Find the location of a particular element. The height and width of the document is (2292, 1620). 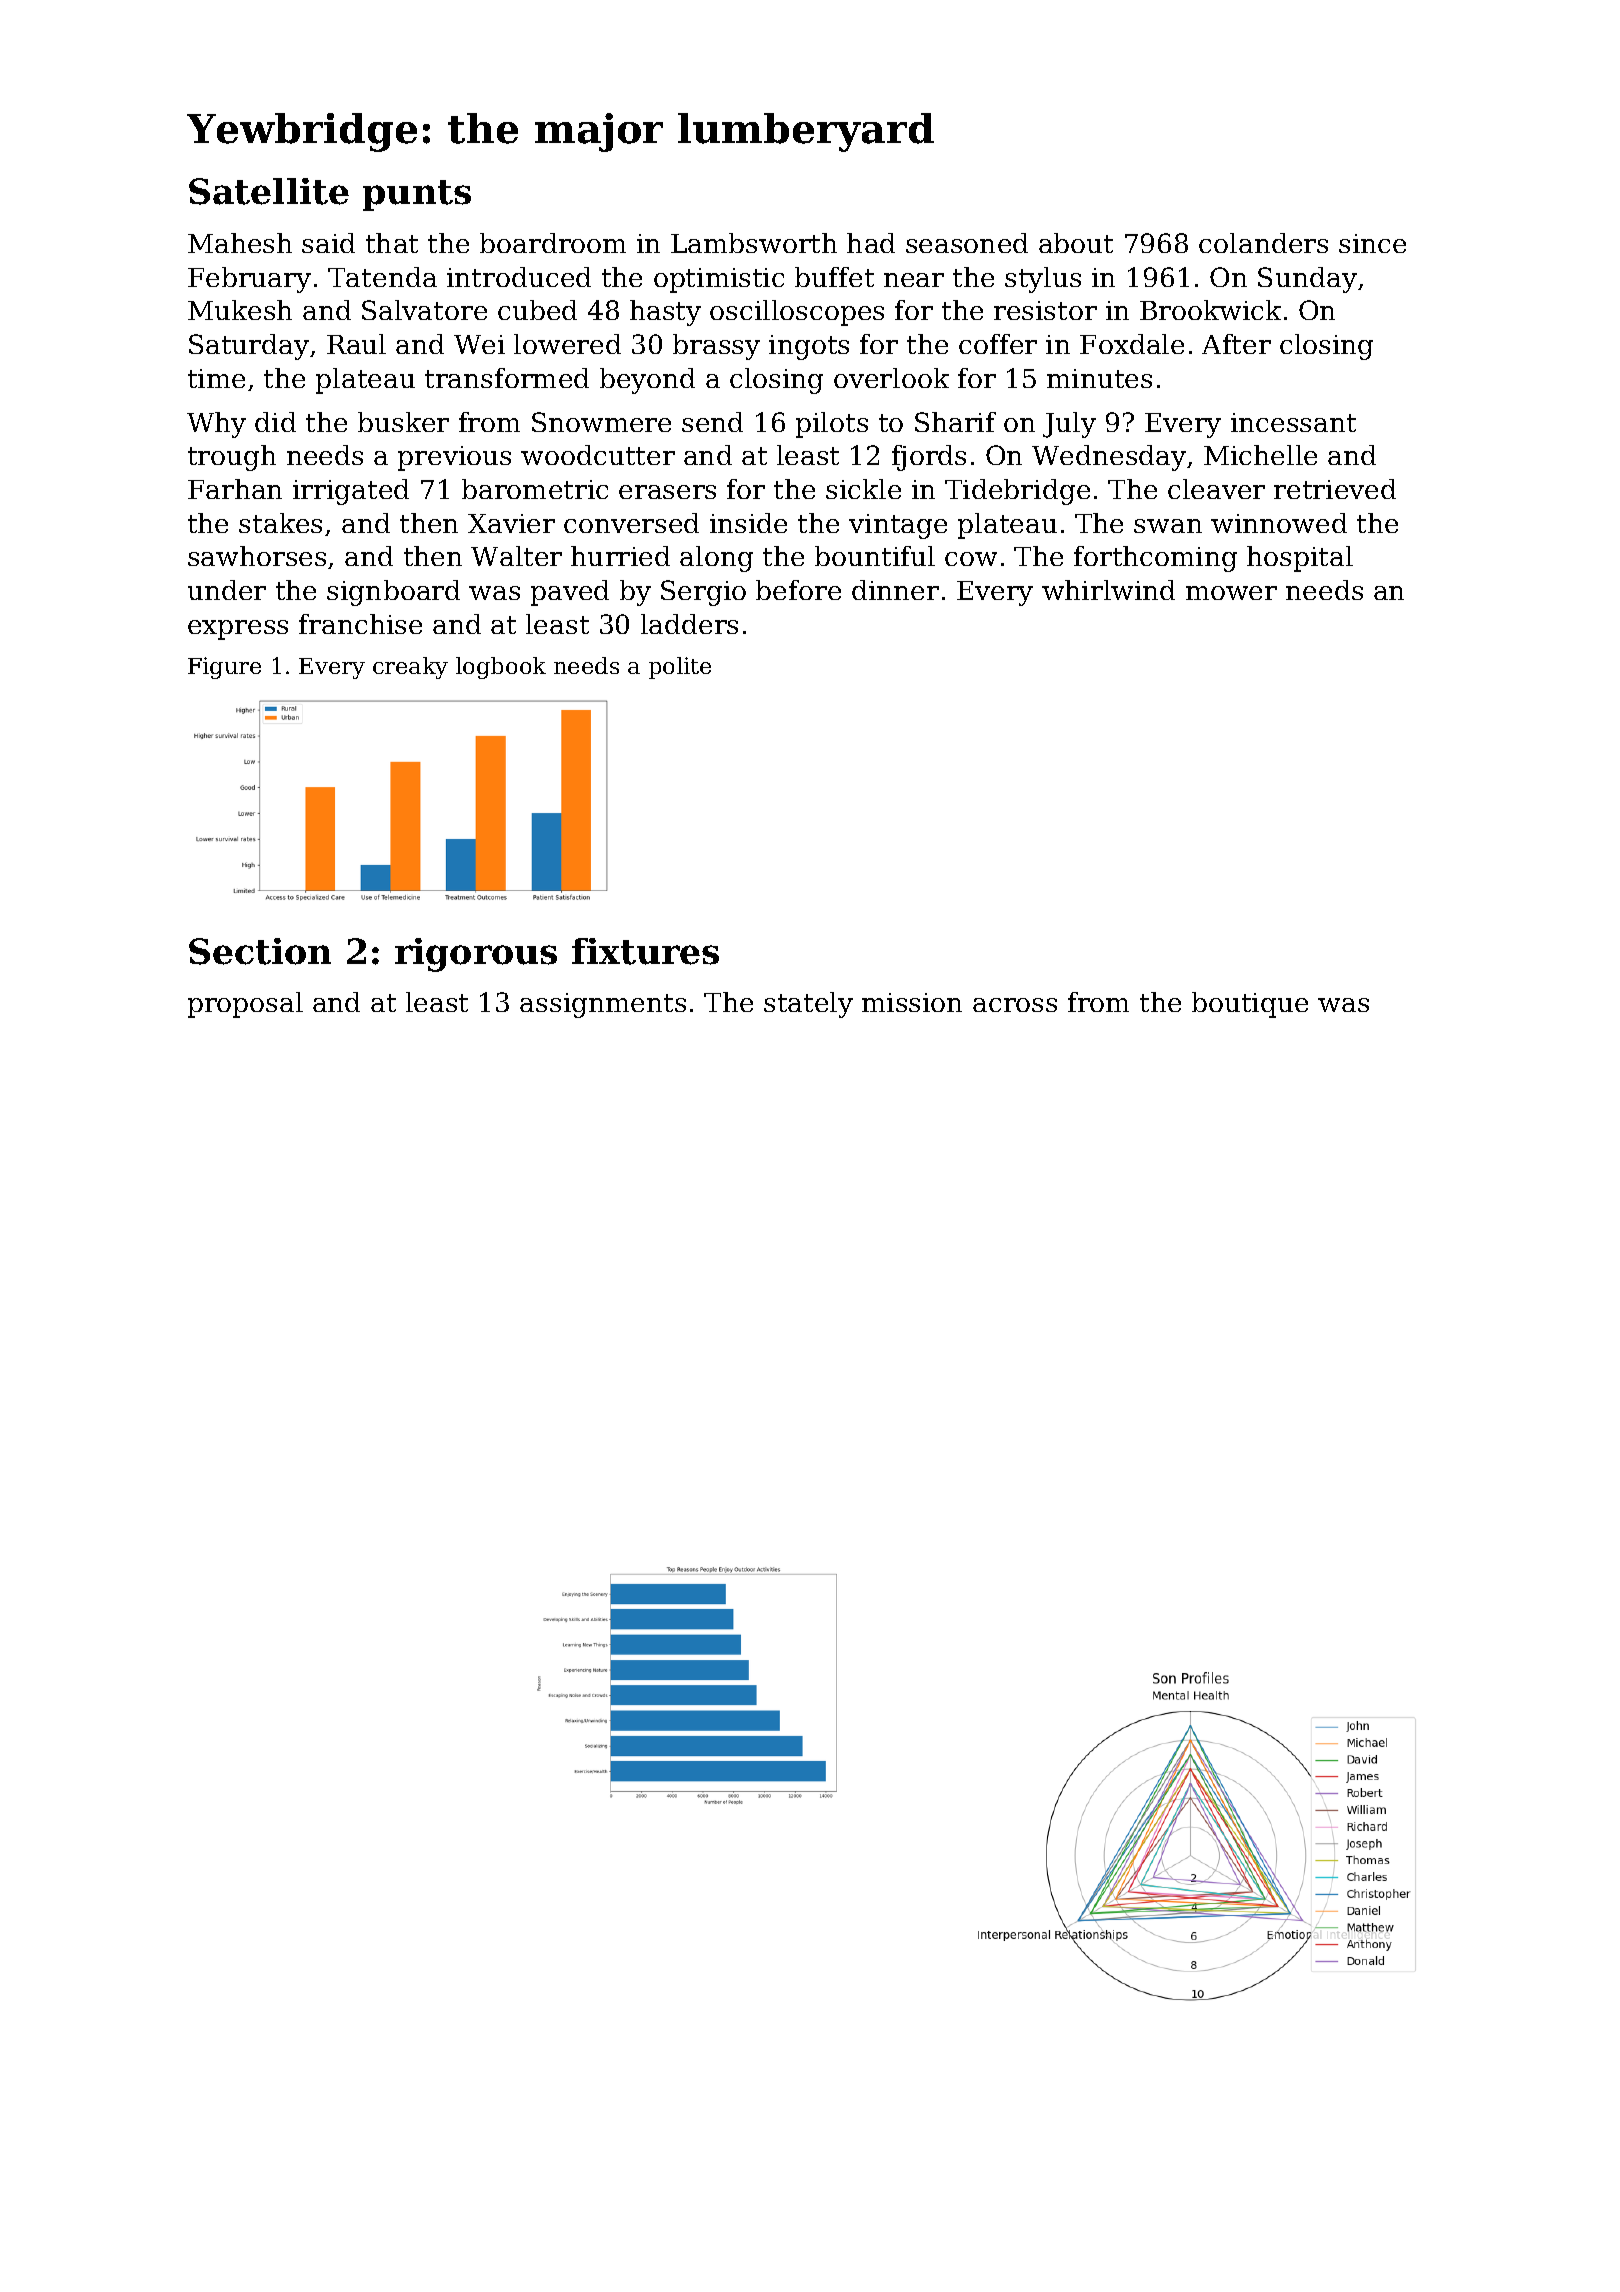

that is located at coordinates (392, 243).
